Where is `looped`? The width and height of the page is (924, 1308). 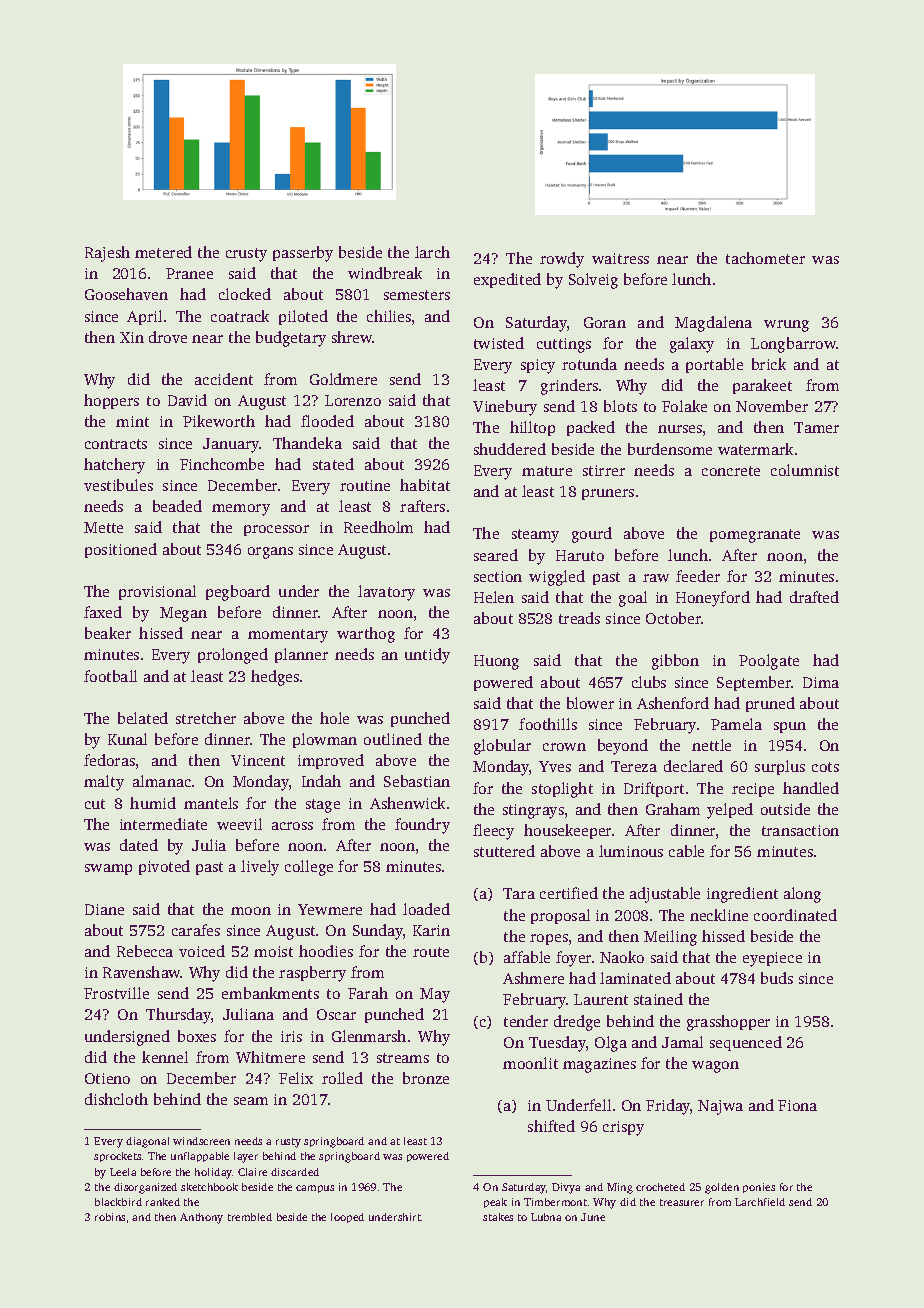
looped is located at coordinates (347, 1218).
